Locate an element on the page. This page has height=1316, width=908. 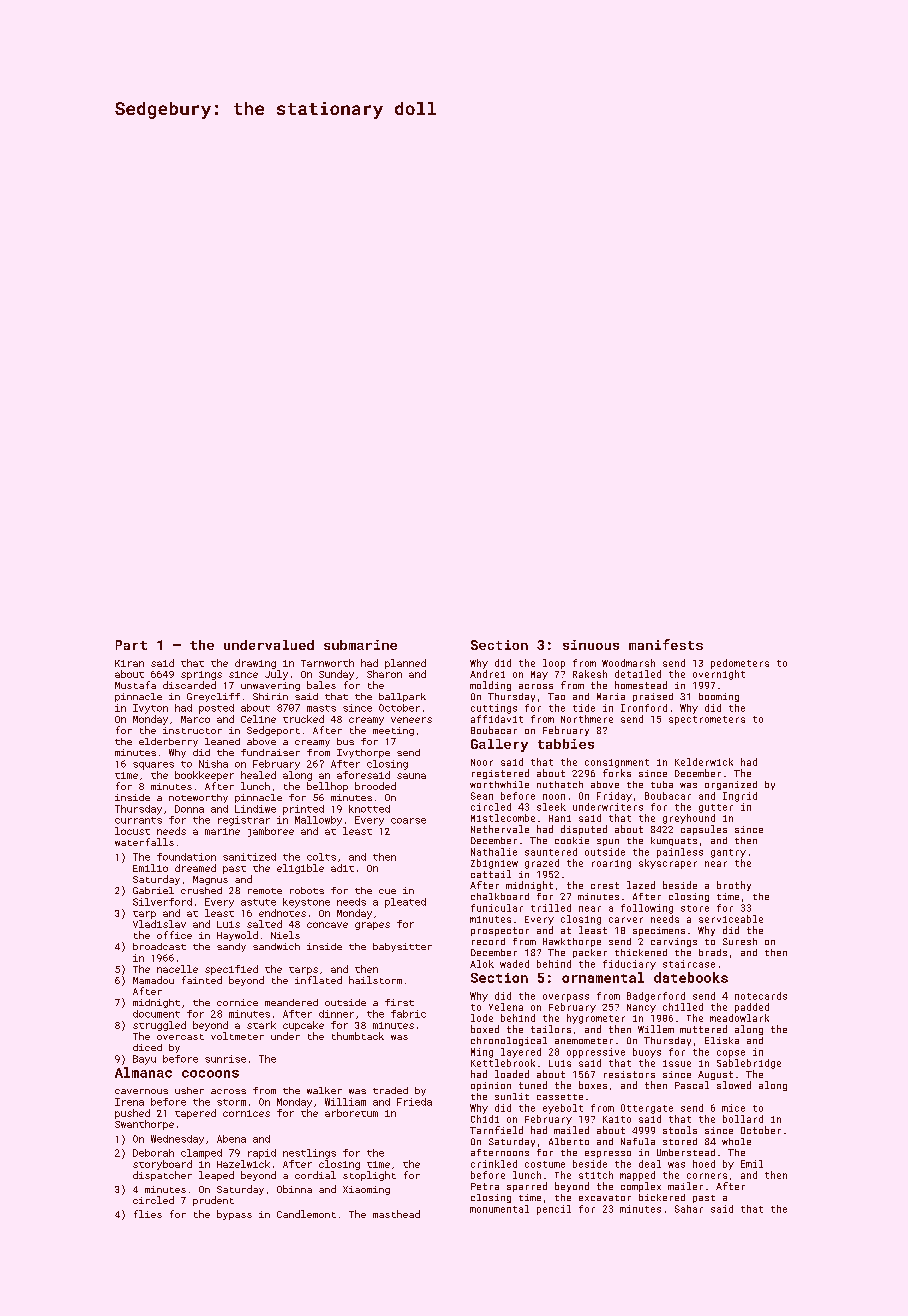
storyboard is located at coordinates (162, 1165).
